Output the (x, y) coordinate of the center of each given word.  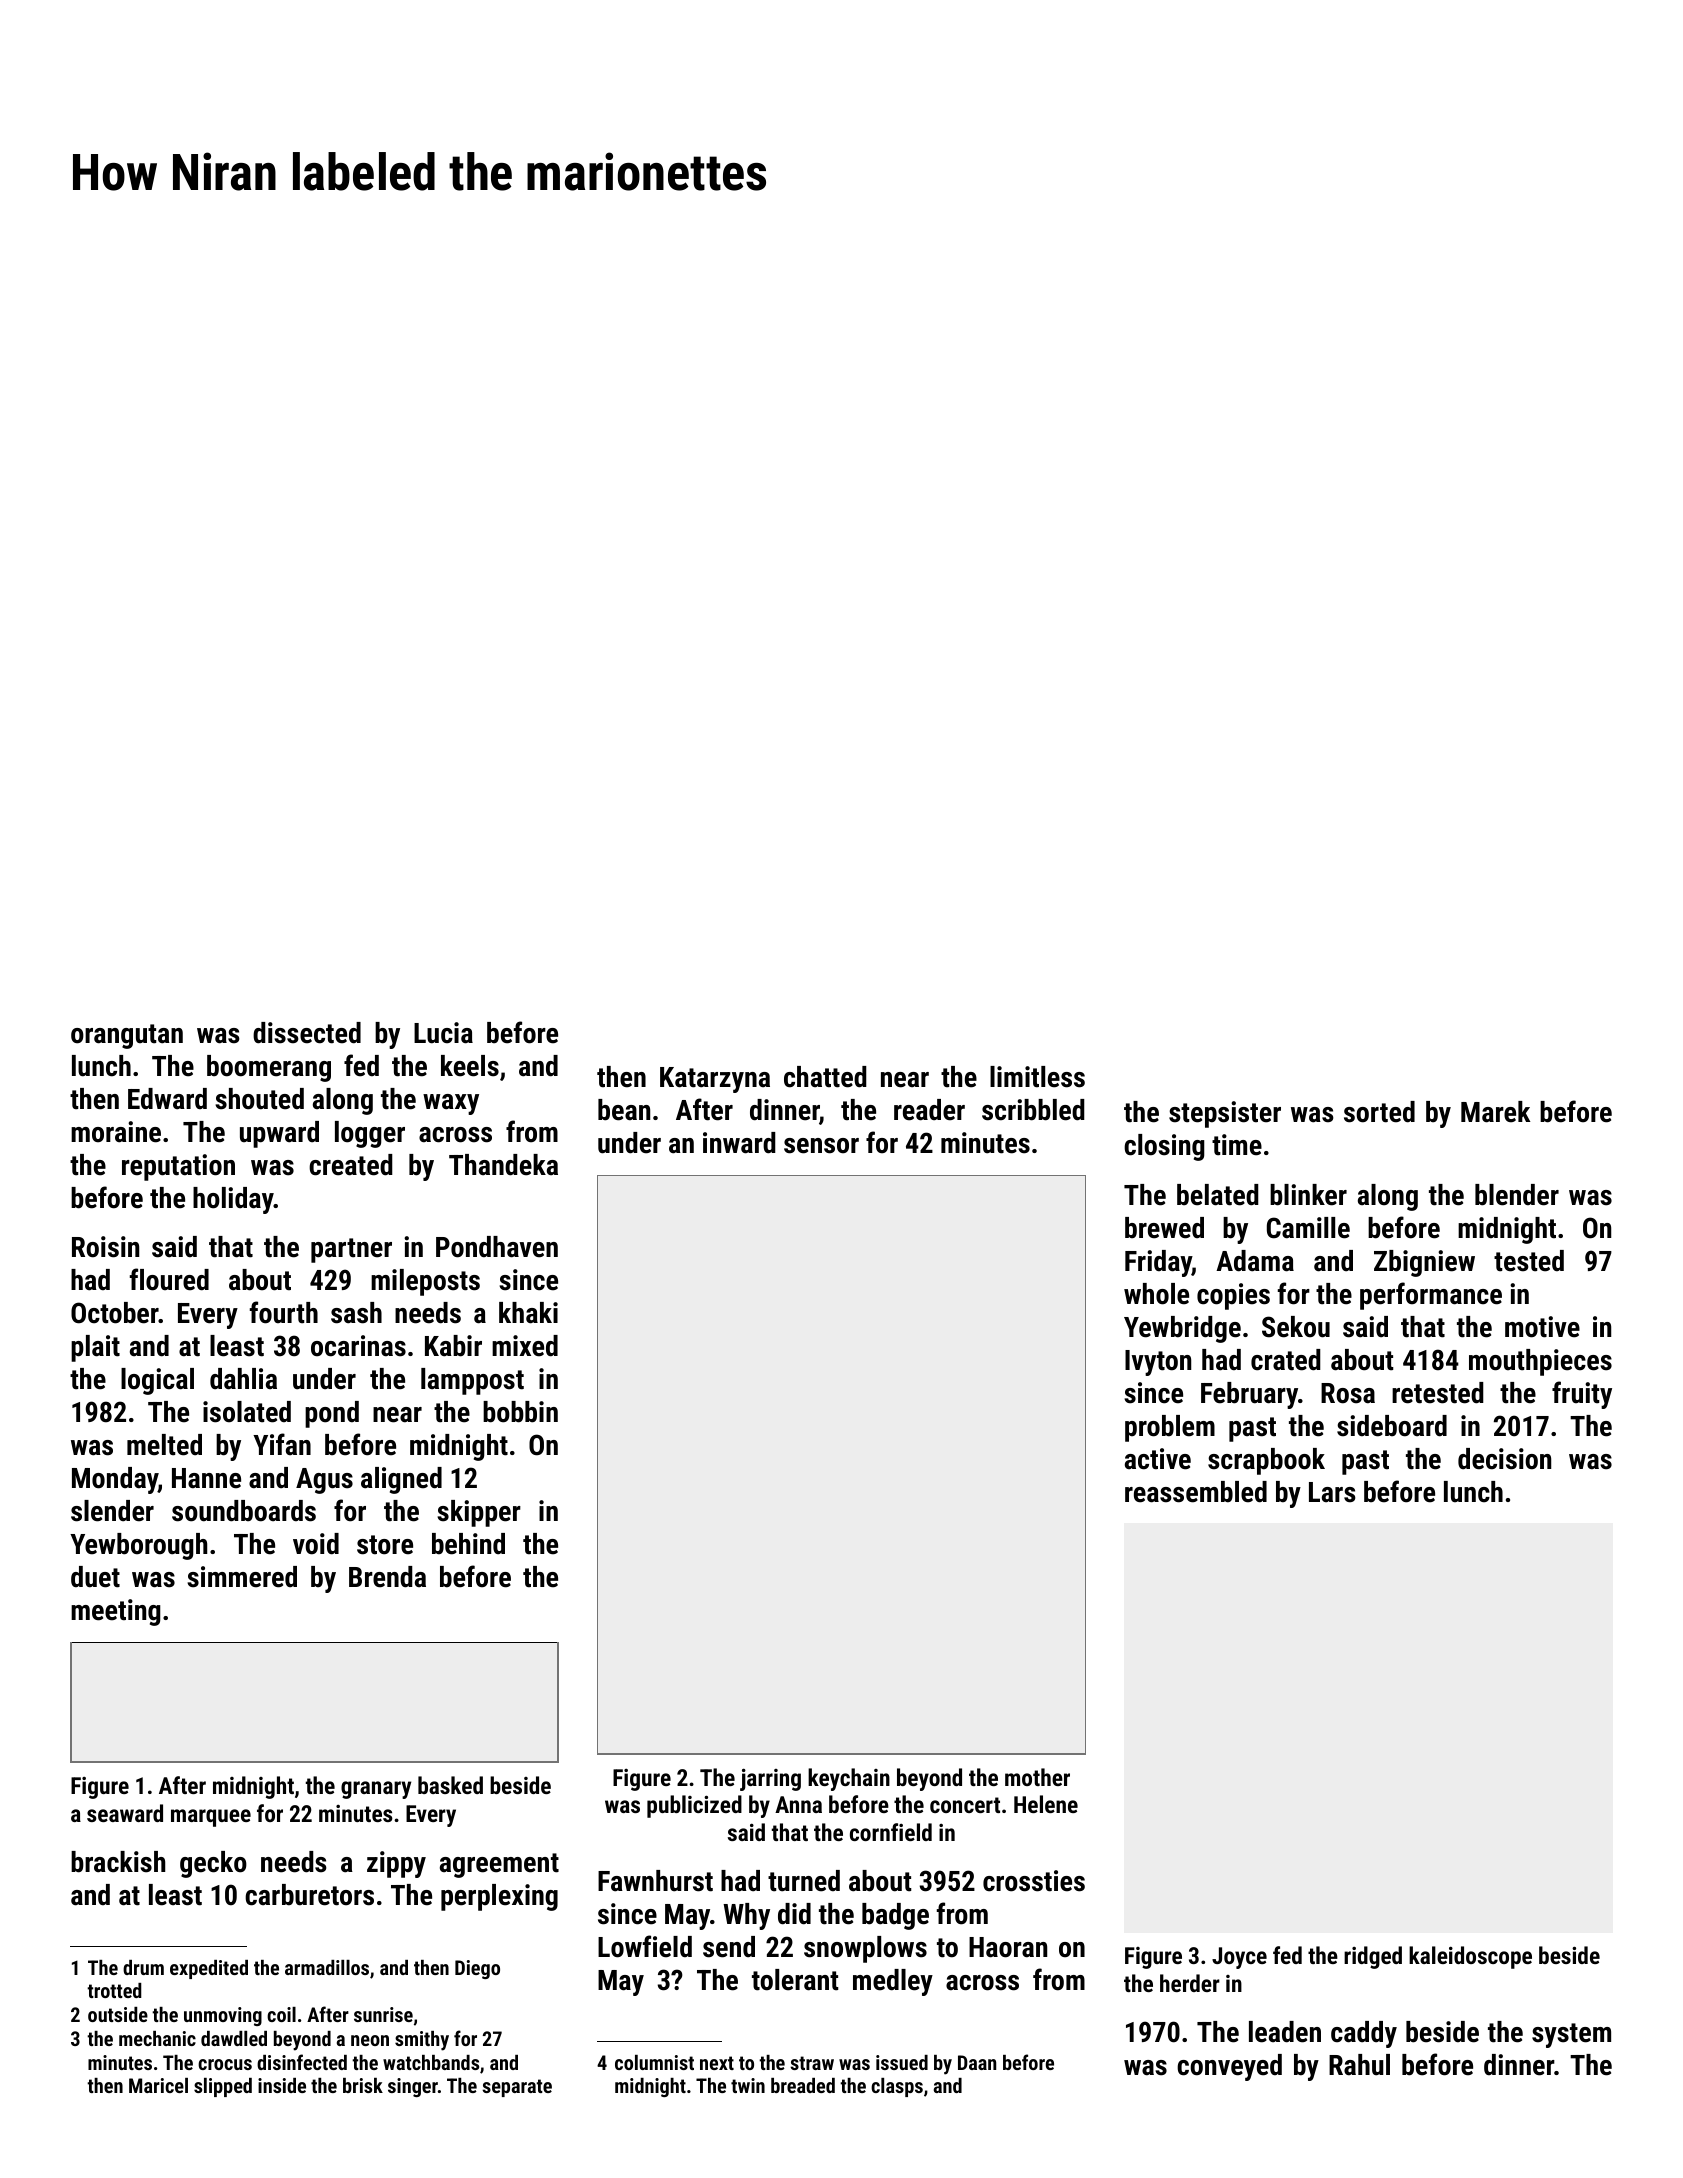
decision (1504, 1459)
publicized (694, 1806)
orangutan (127, 1036)
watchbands (431, 2062)
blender (1517, 1195)
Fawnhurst (655, 1881)
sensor (821, 1146)
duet (95, 1577)
